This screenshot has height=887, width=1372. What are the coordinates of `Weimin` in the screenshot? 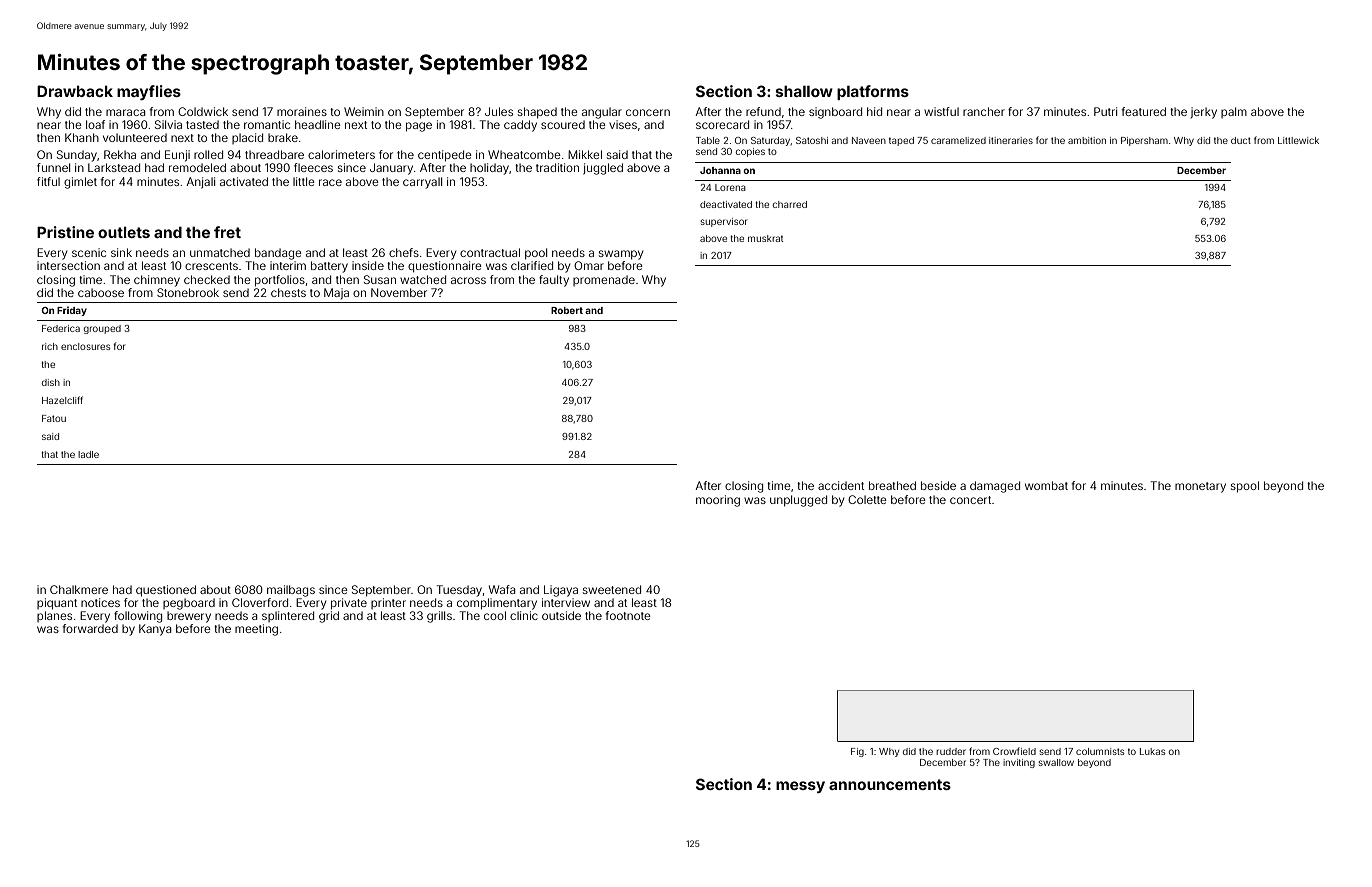 It's located at (364, 111).
